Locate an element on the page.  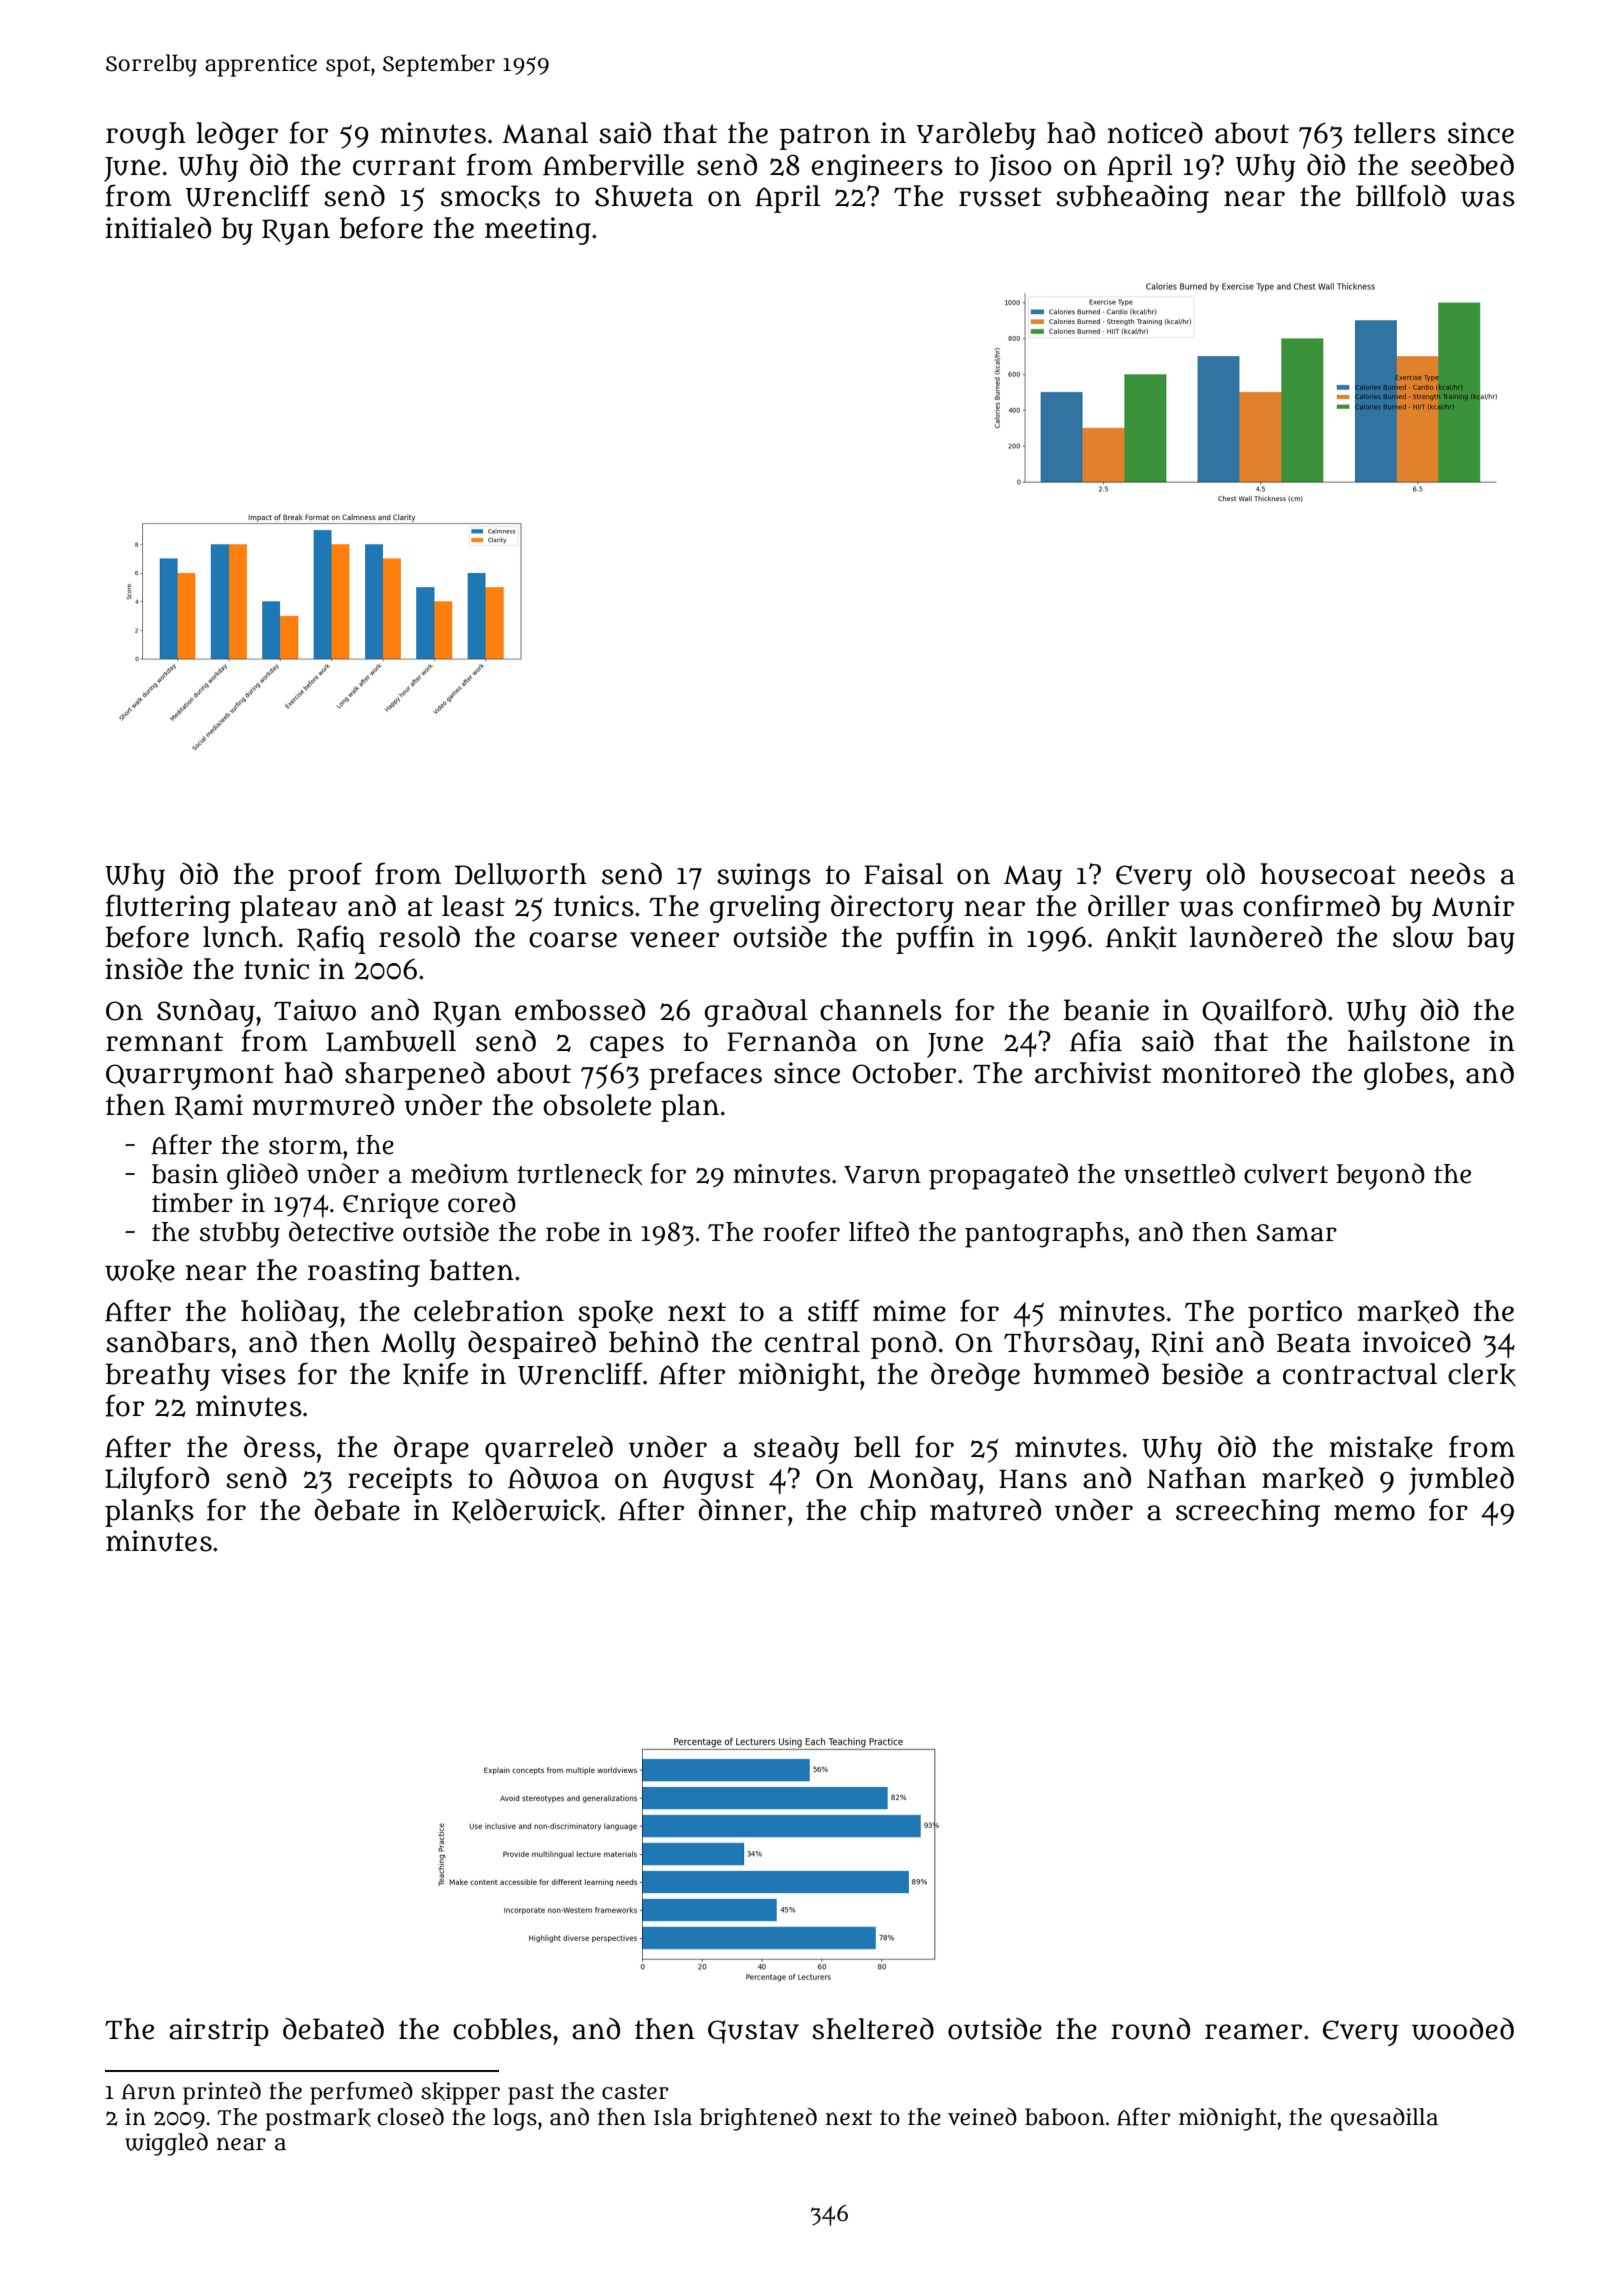
Dellworth is located at coordinates (521, 874).
